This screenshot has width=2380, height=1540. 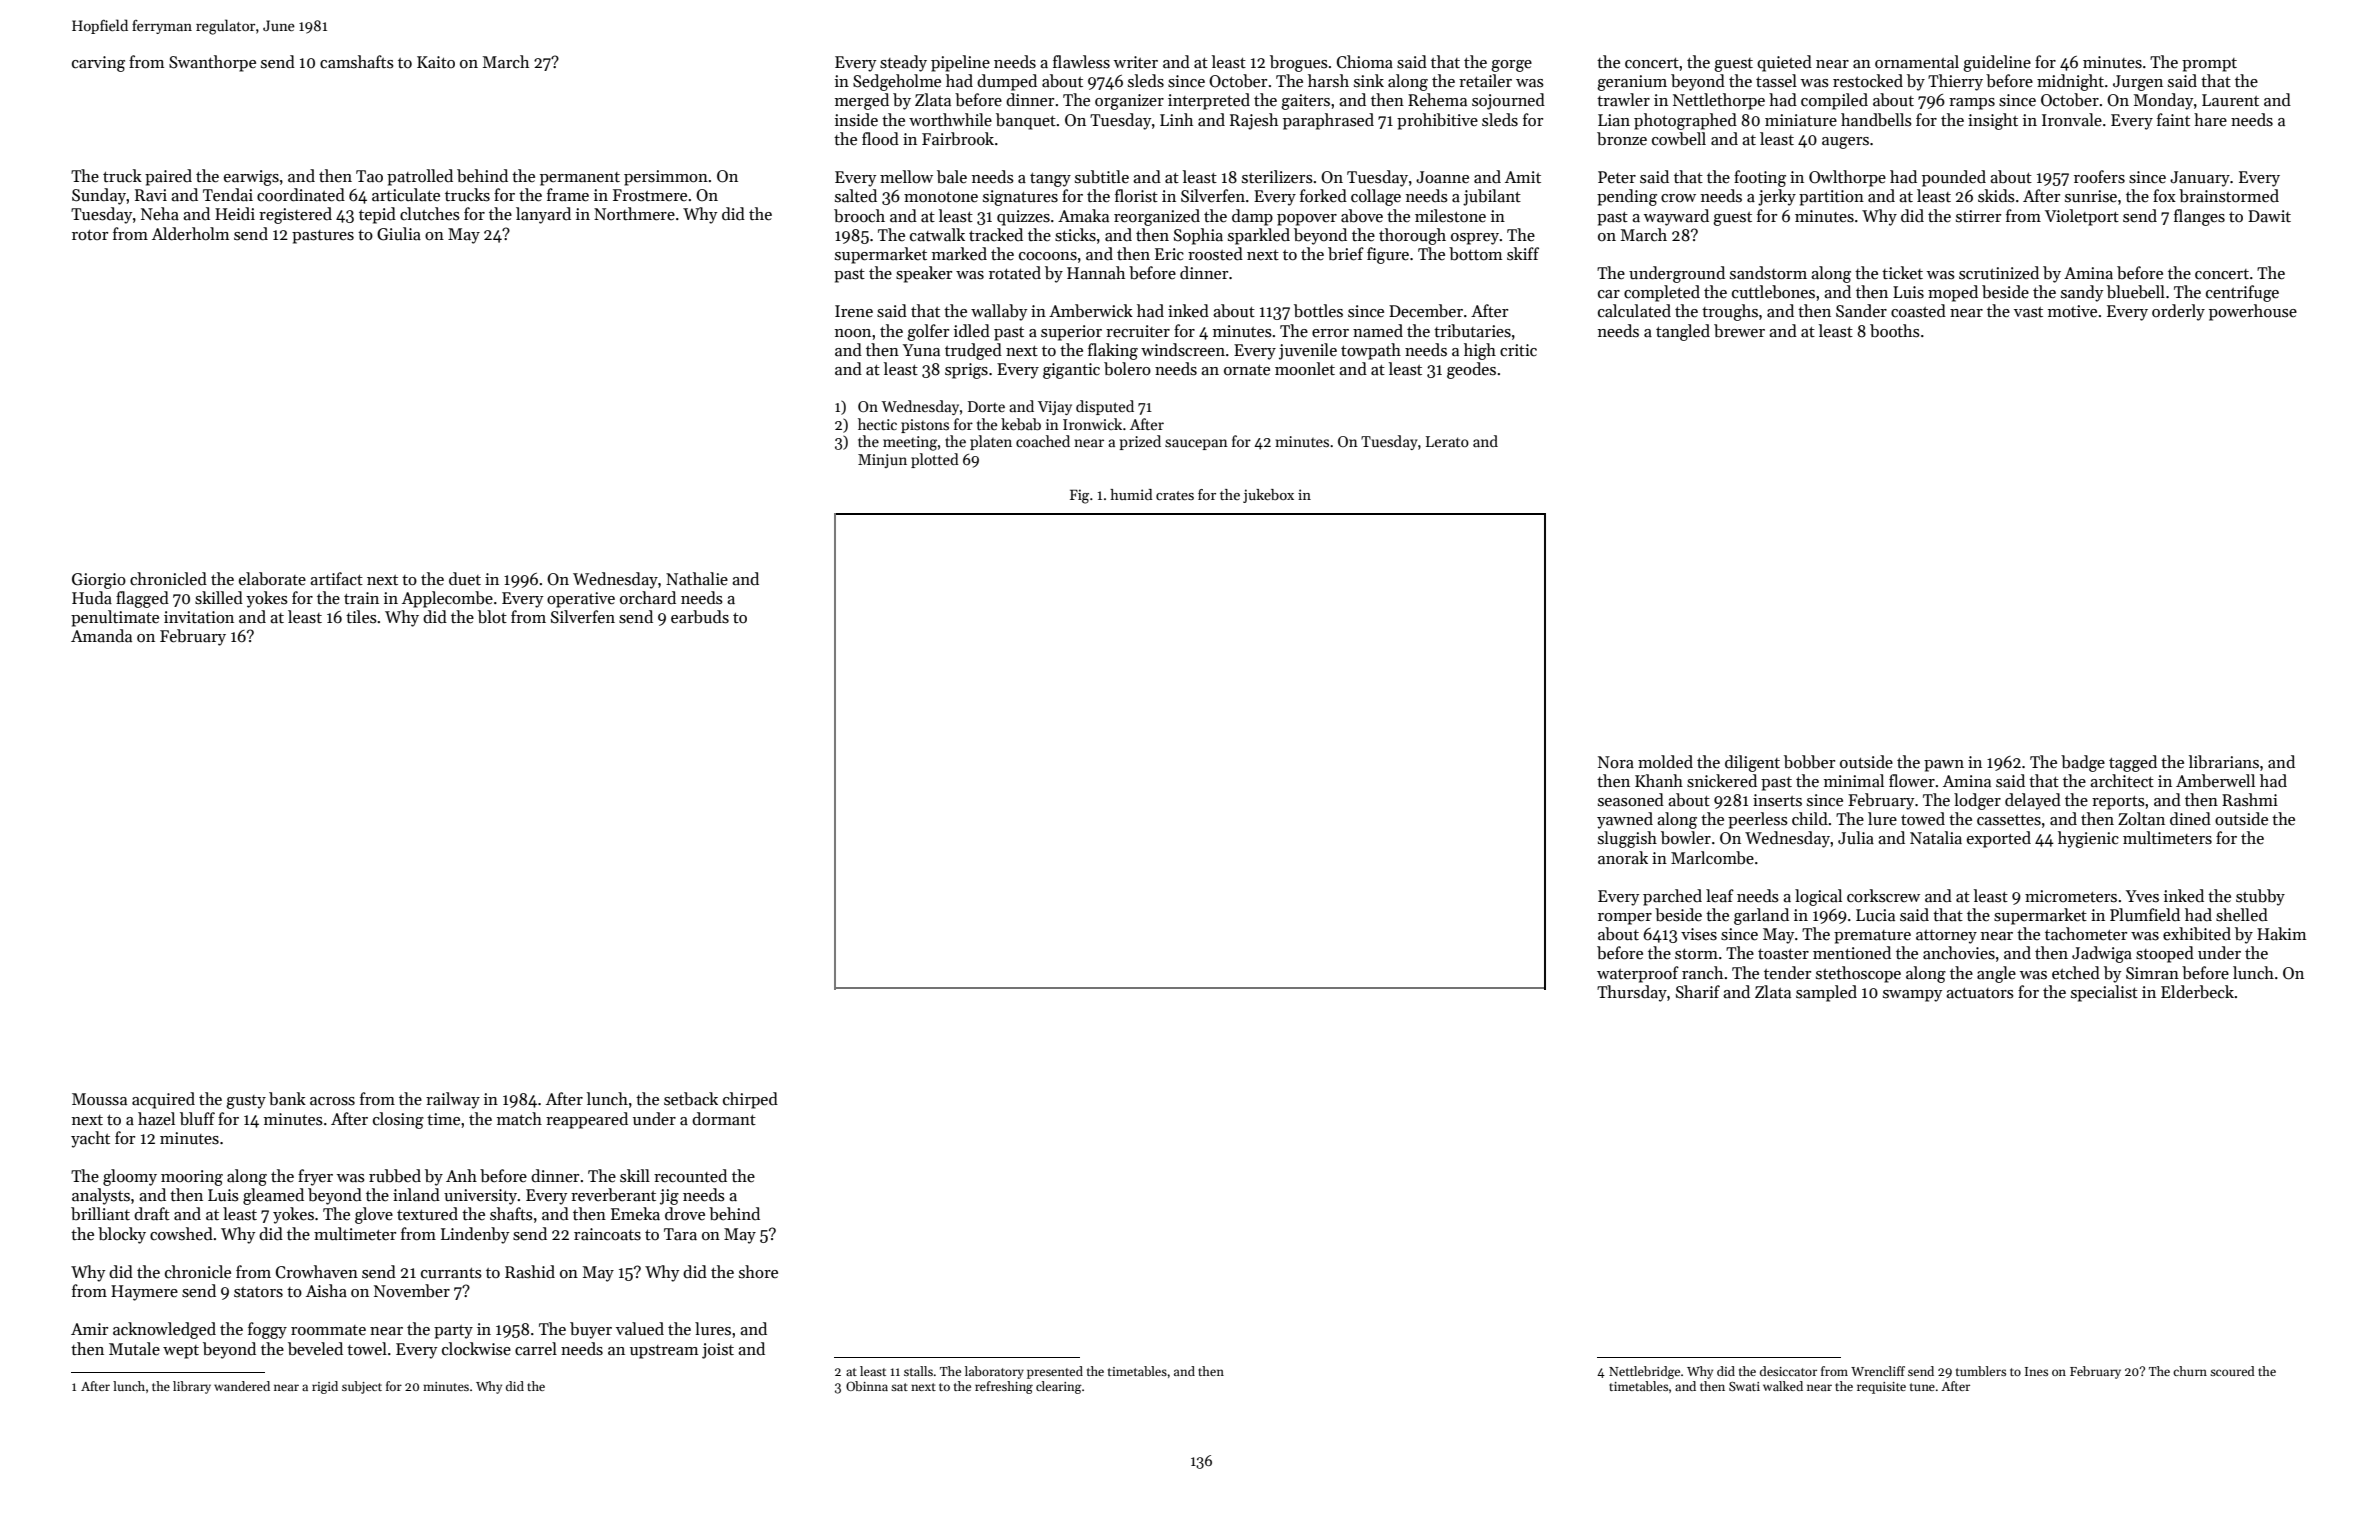 What do you see at coordinates (1442, 177) in the screenshot?
I see `Joanne` at bounding box center [1442, 177].
